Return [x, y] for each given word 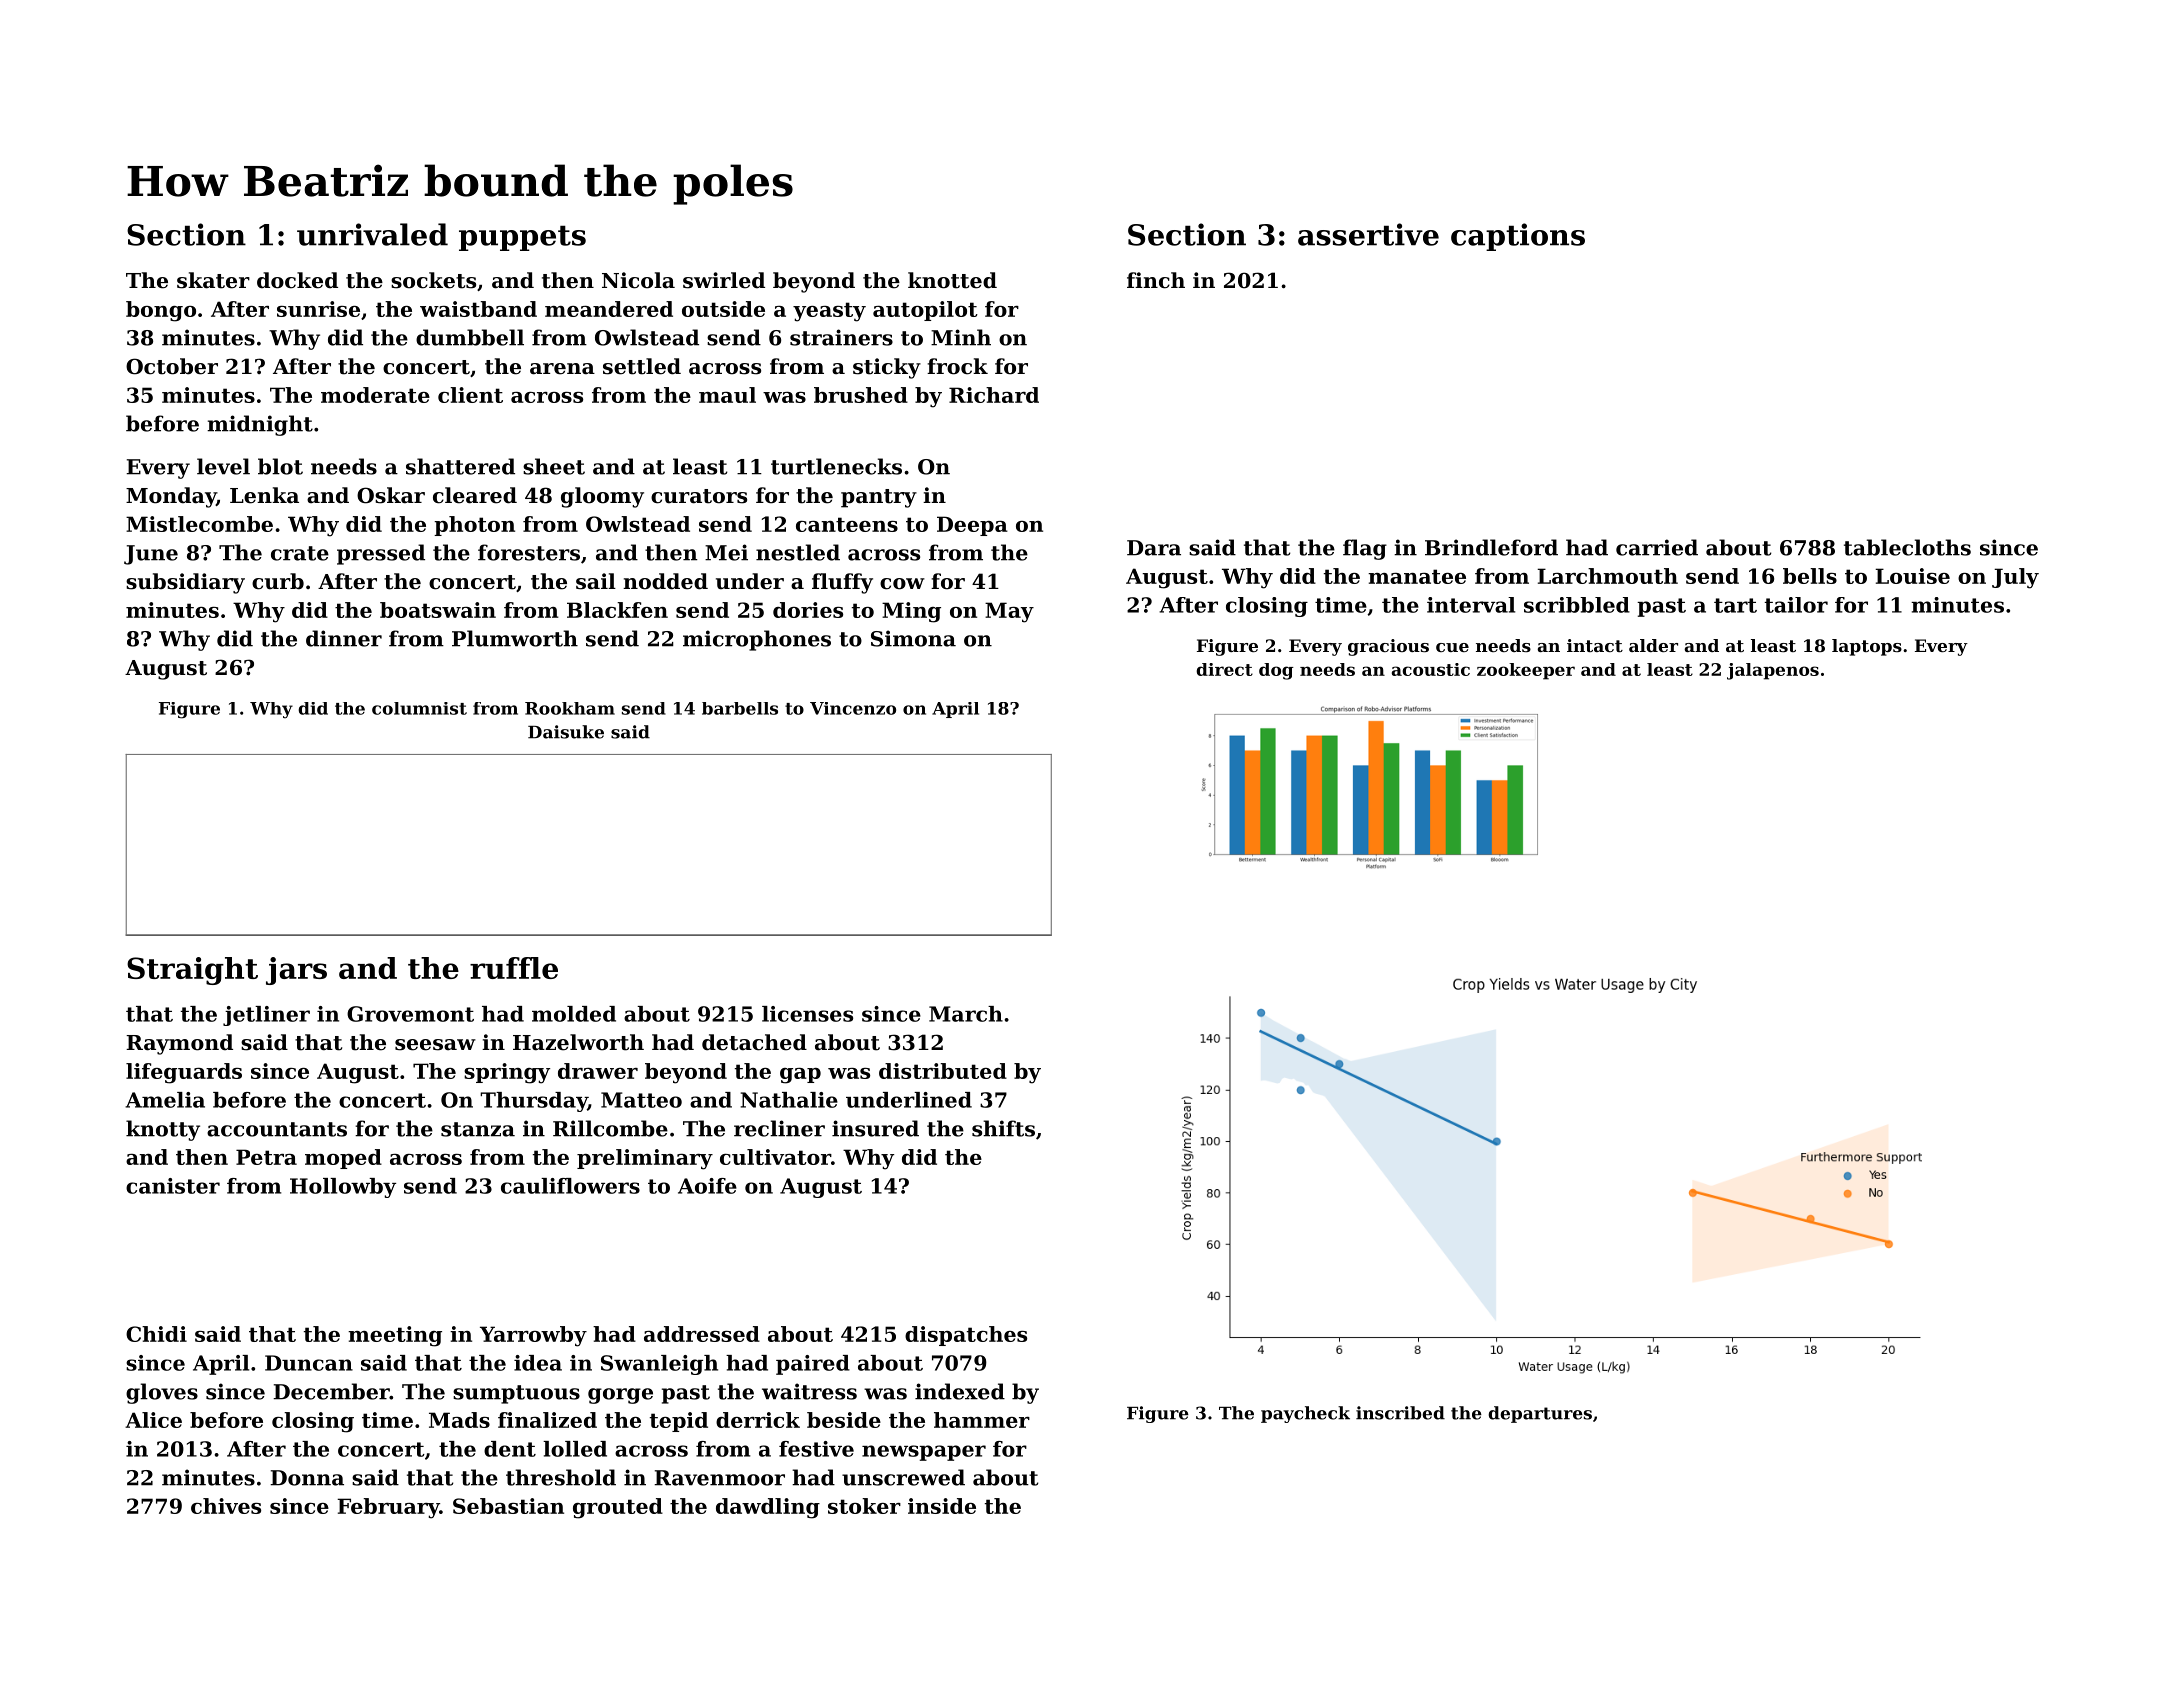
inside [942, 1506]
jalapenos [1773, 671]
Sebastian [508, 1506]
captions [1518, 237]
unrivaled [372, 234]
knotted [952, 280]
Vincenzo [853, 708]
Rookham [570, 708]
